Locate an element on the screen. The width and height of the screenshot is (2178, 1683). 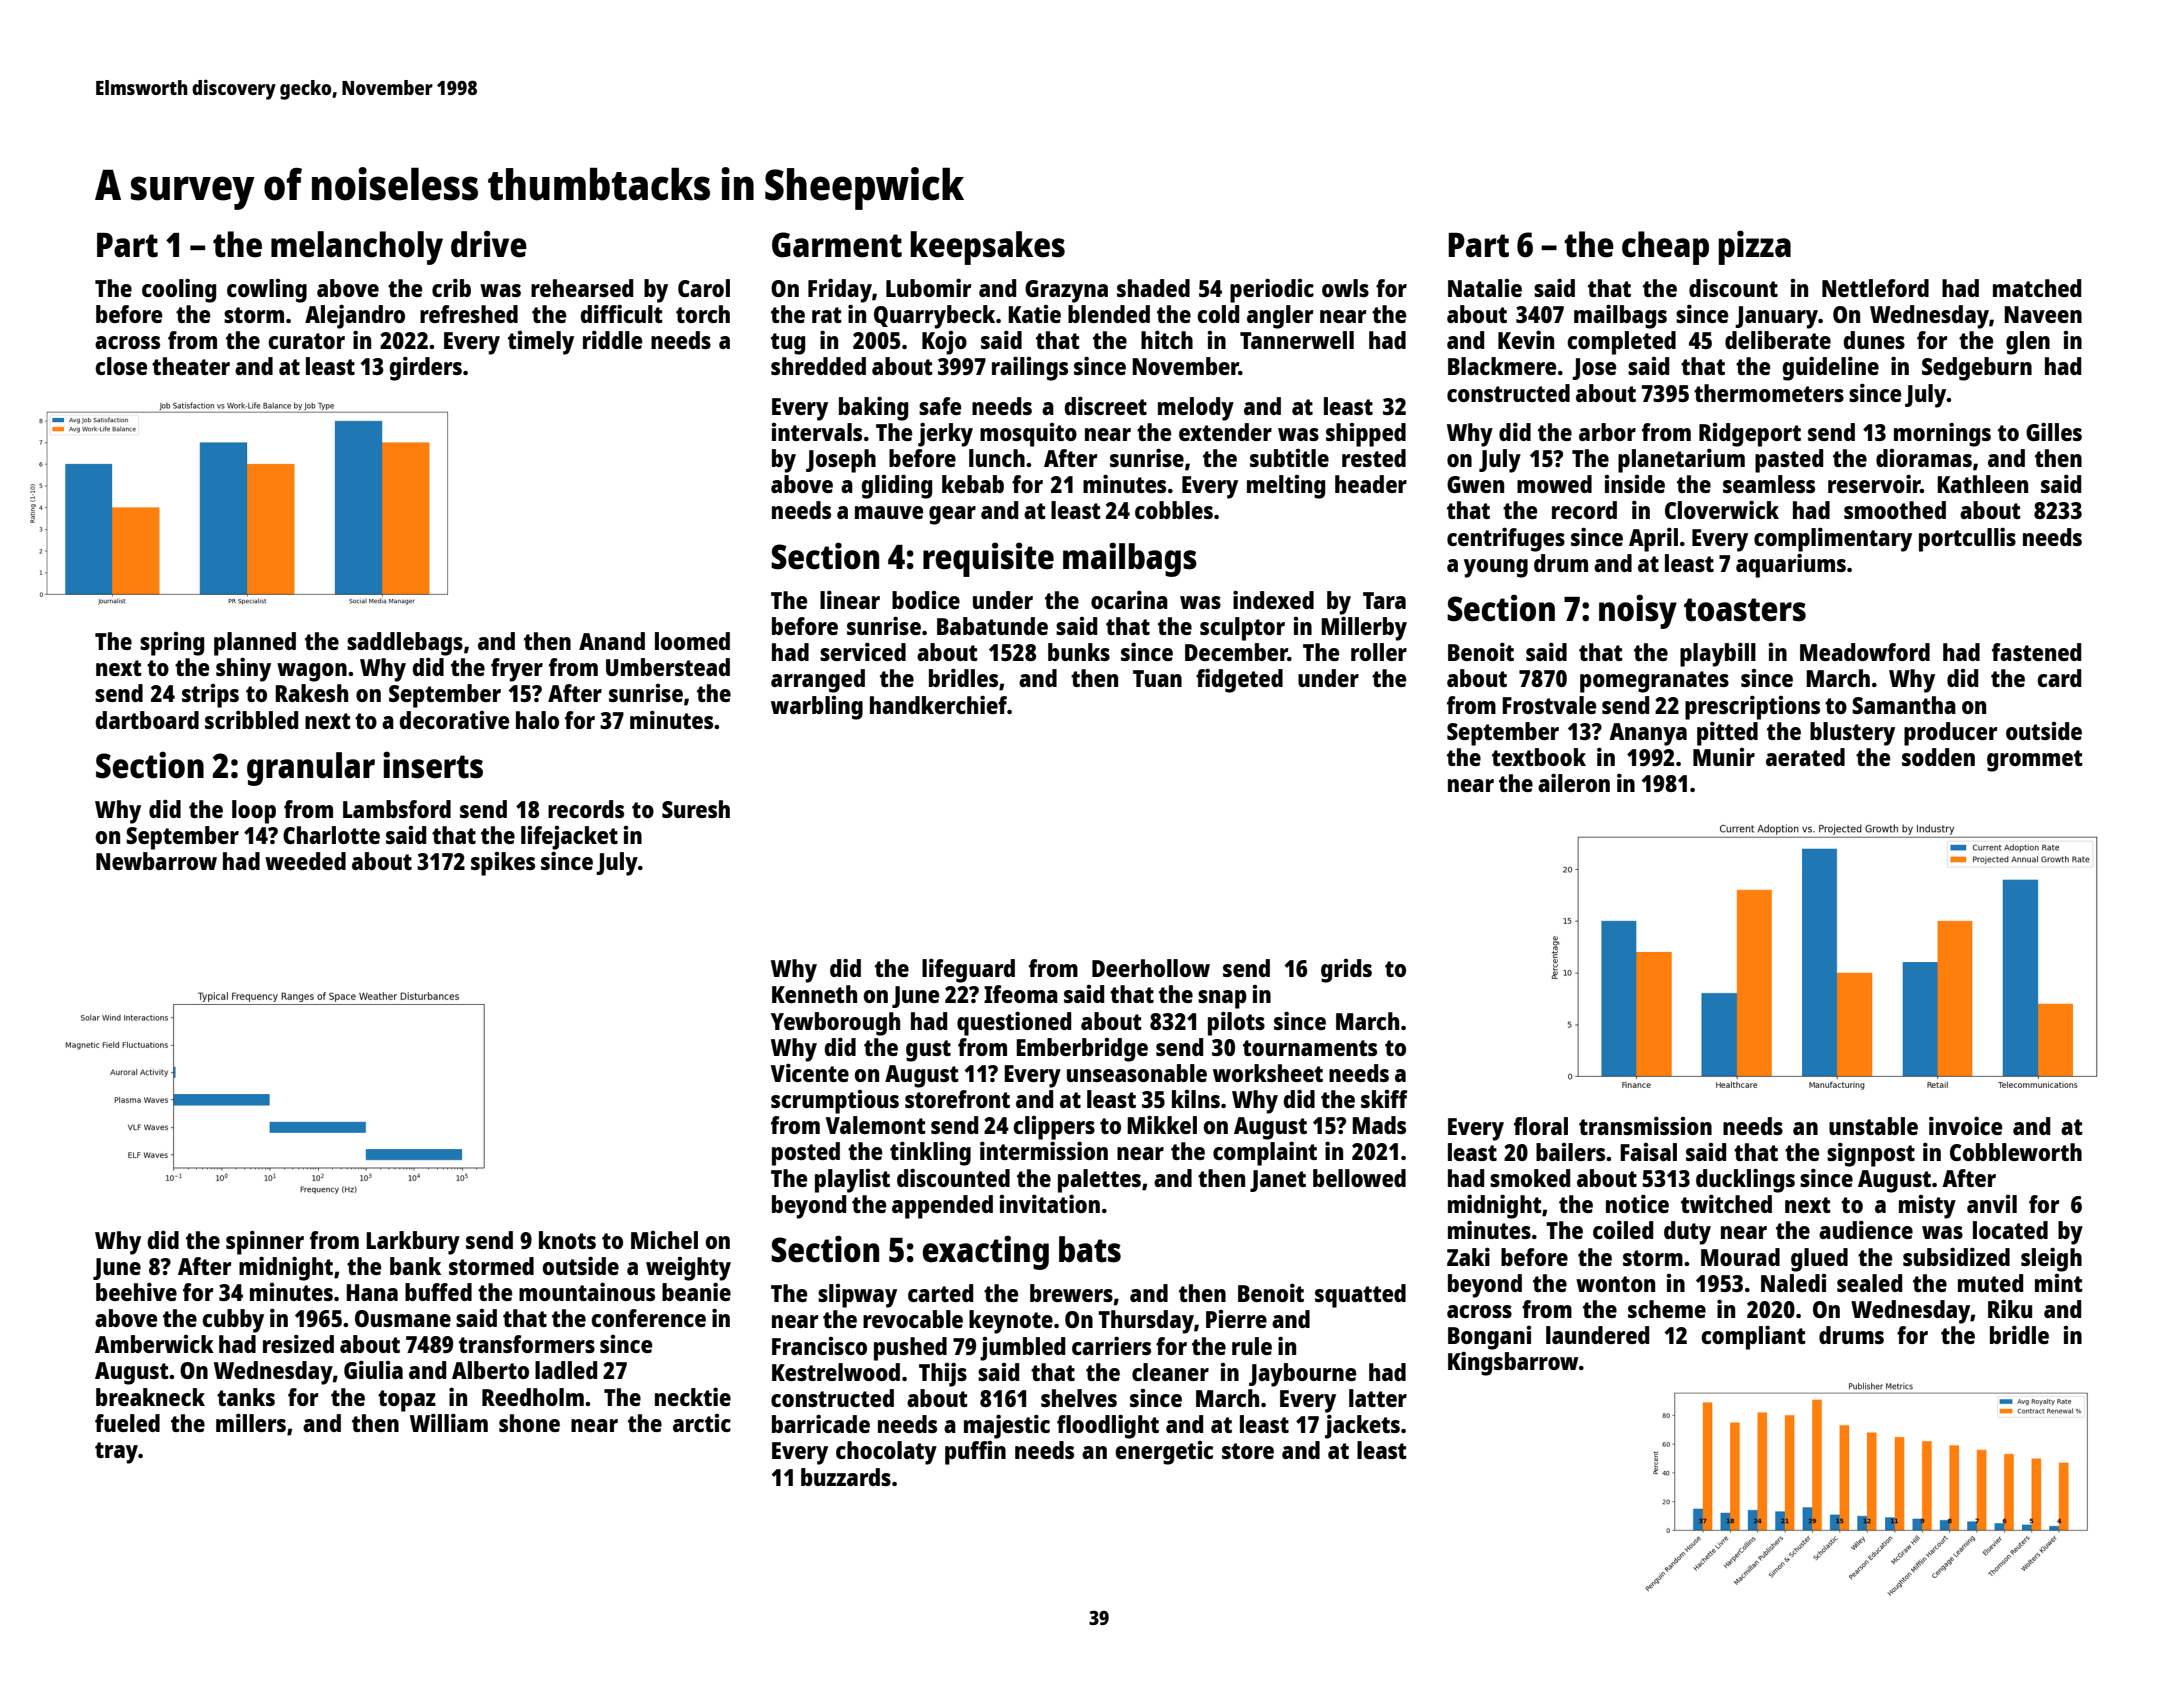
Newbarrow is located at coordinates (156, 861).
